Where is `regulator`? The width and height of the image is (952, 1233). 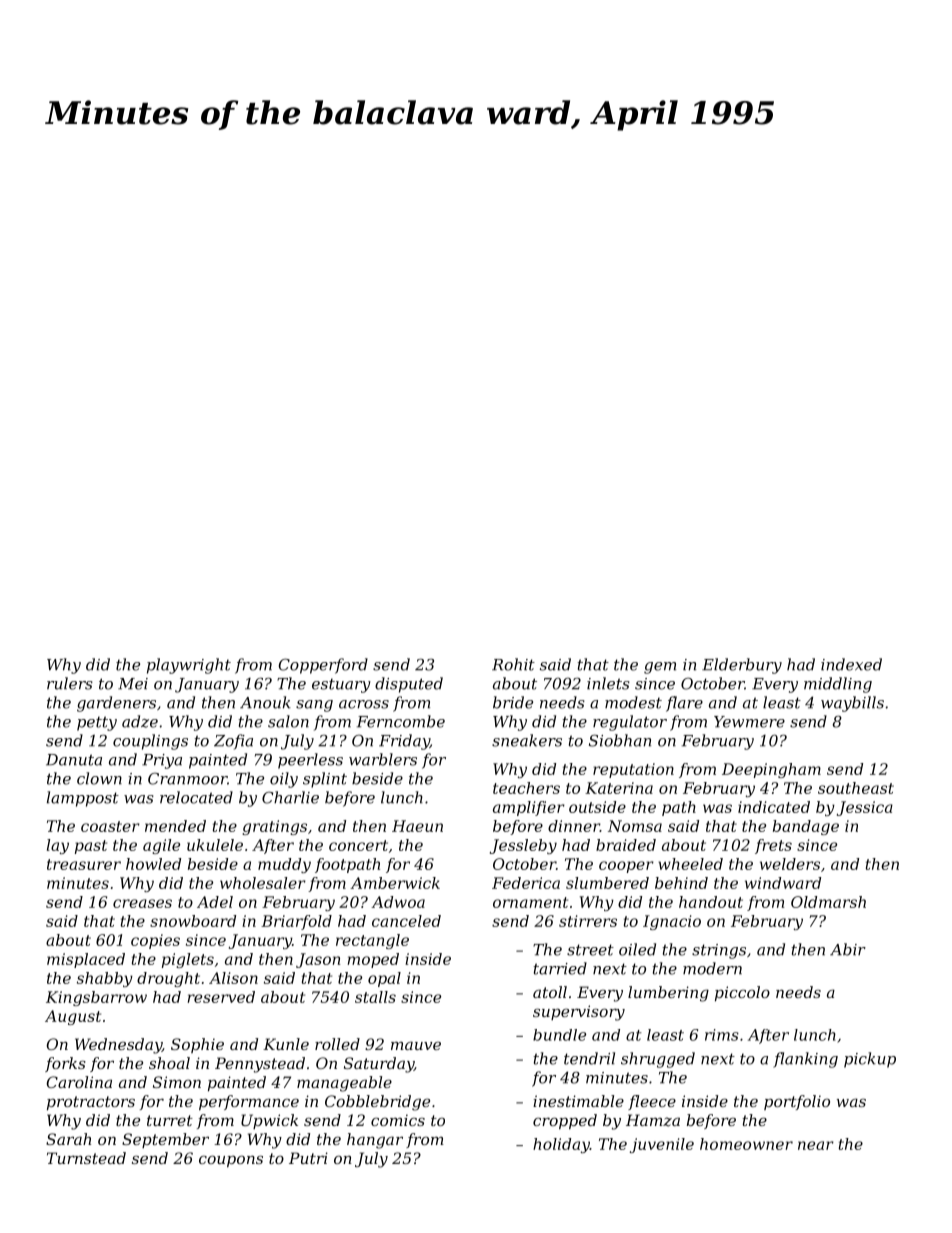 regulator is located at coordinates (630, 723).
